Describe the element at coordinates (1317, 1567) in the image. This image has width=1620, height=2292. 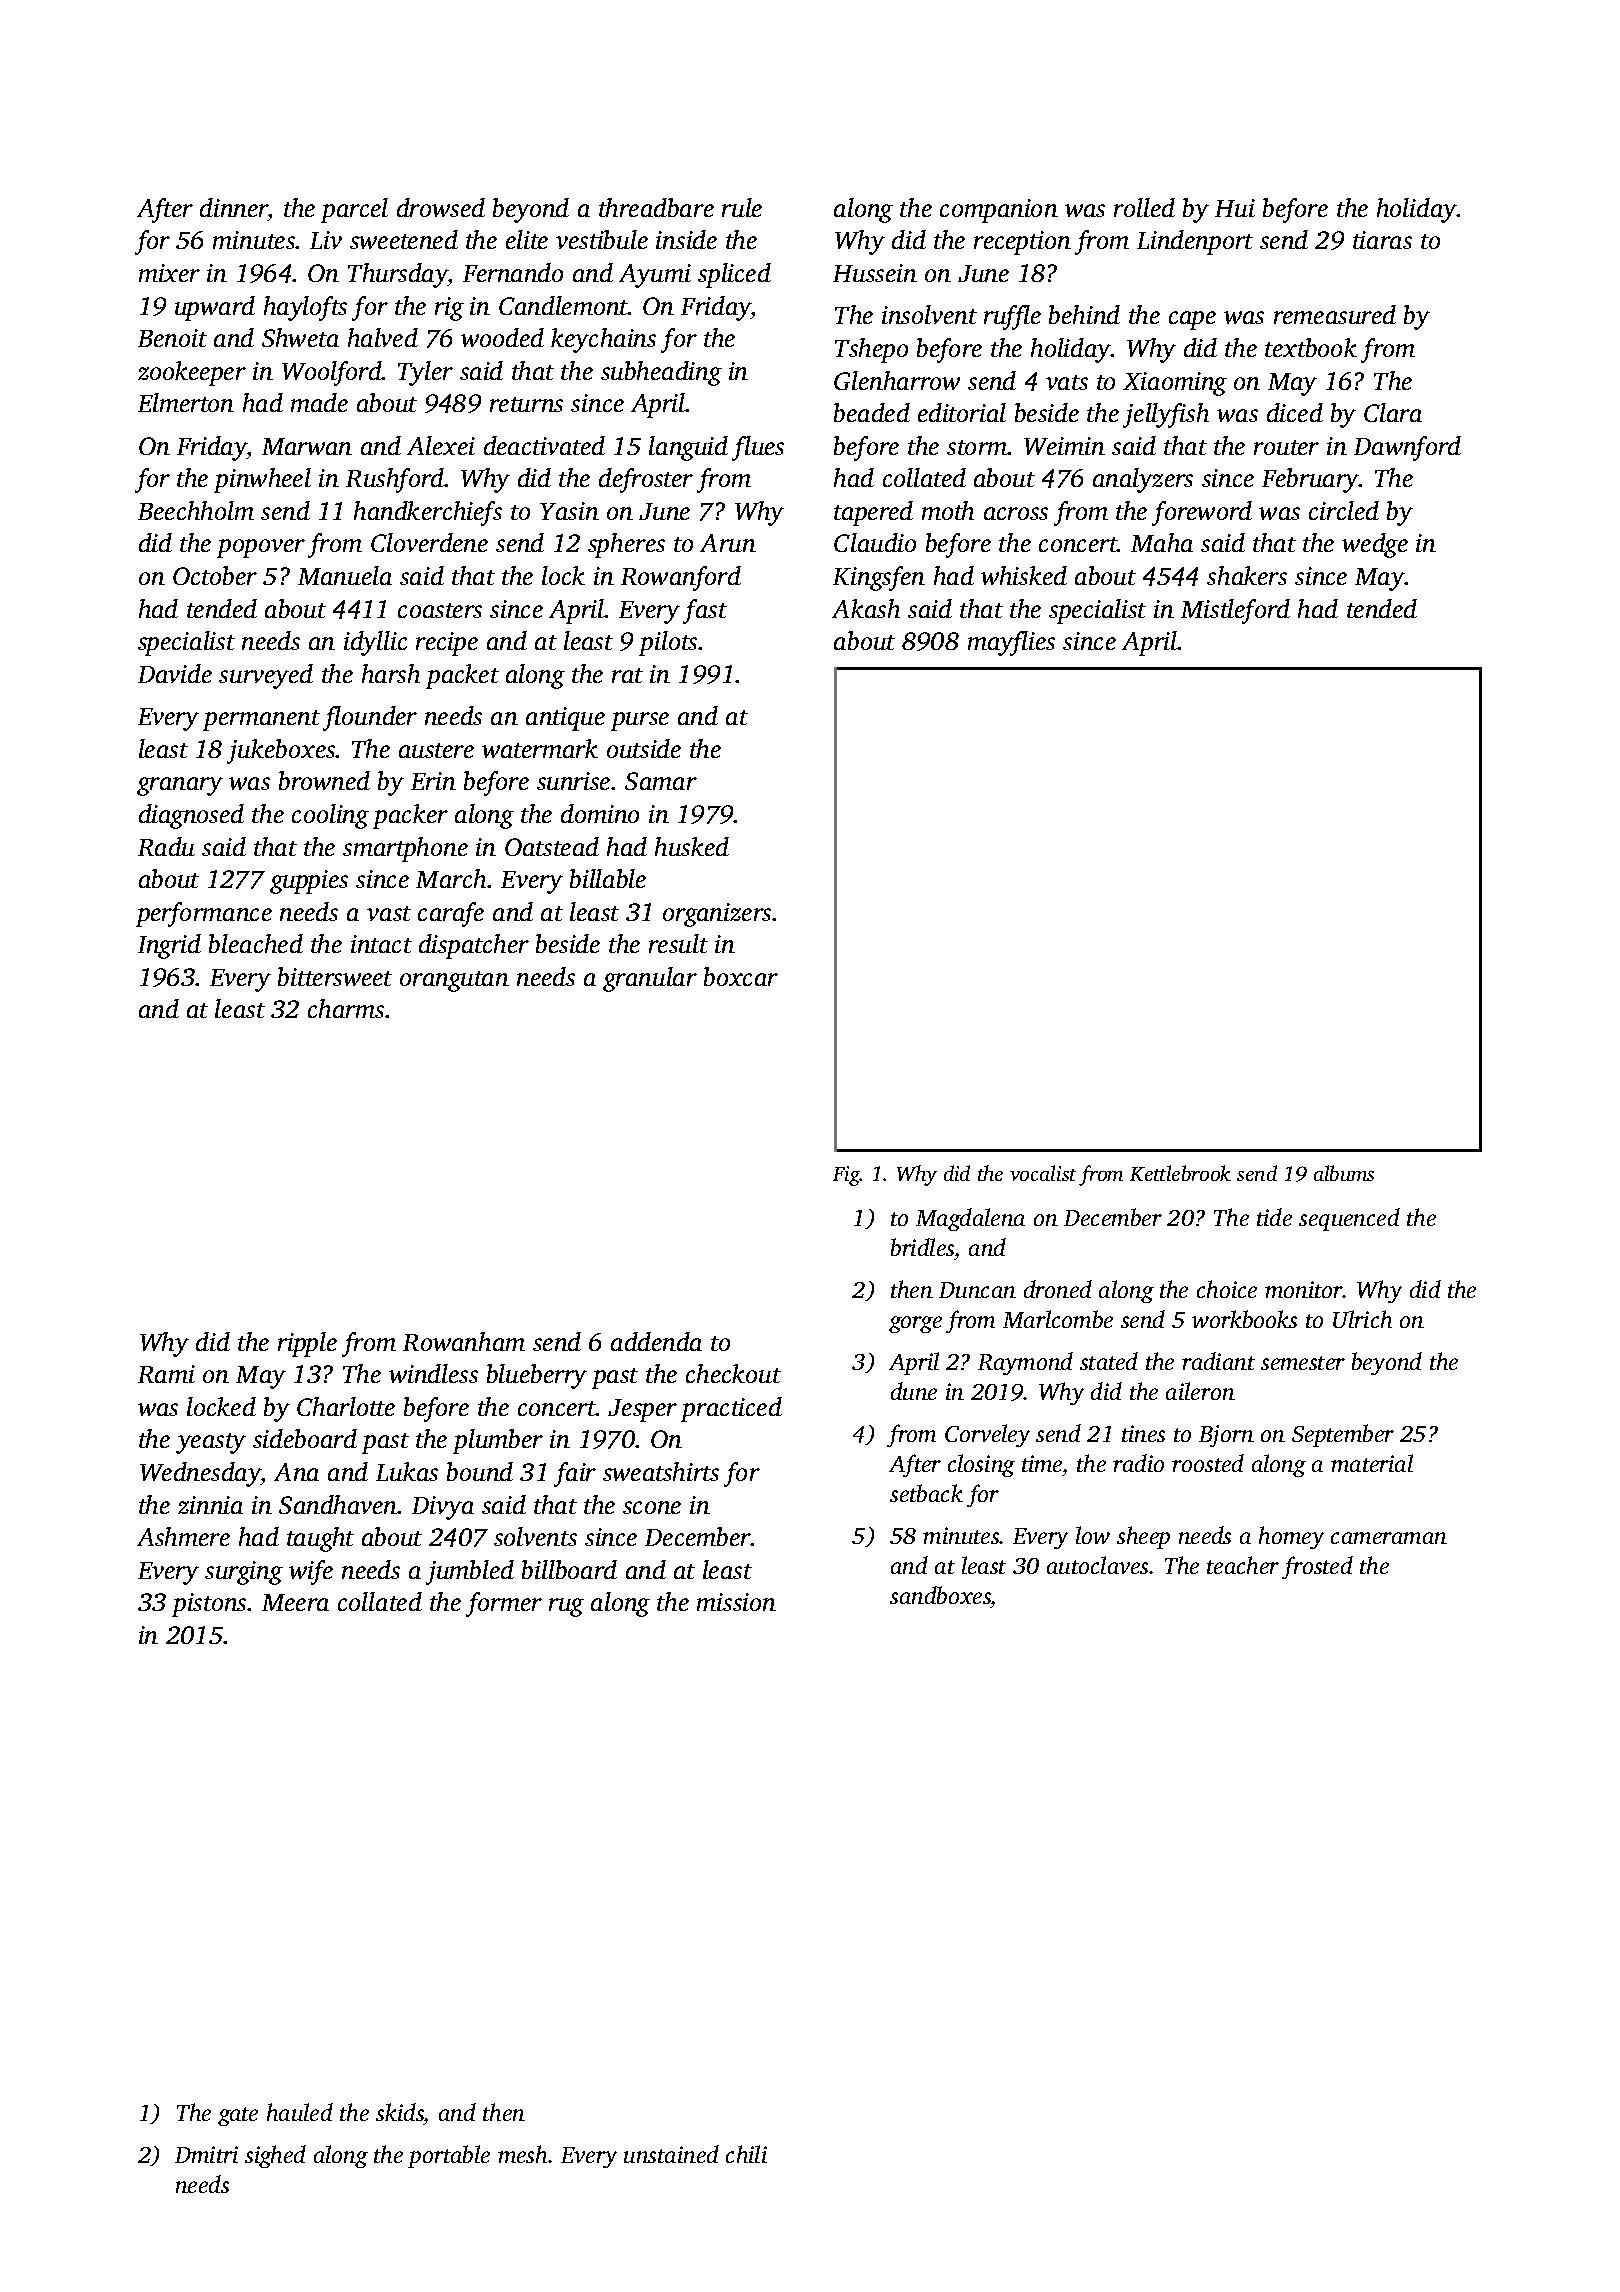
I see `frosted` at that location.
